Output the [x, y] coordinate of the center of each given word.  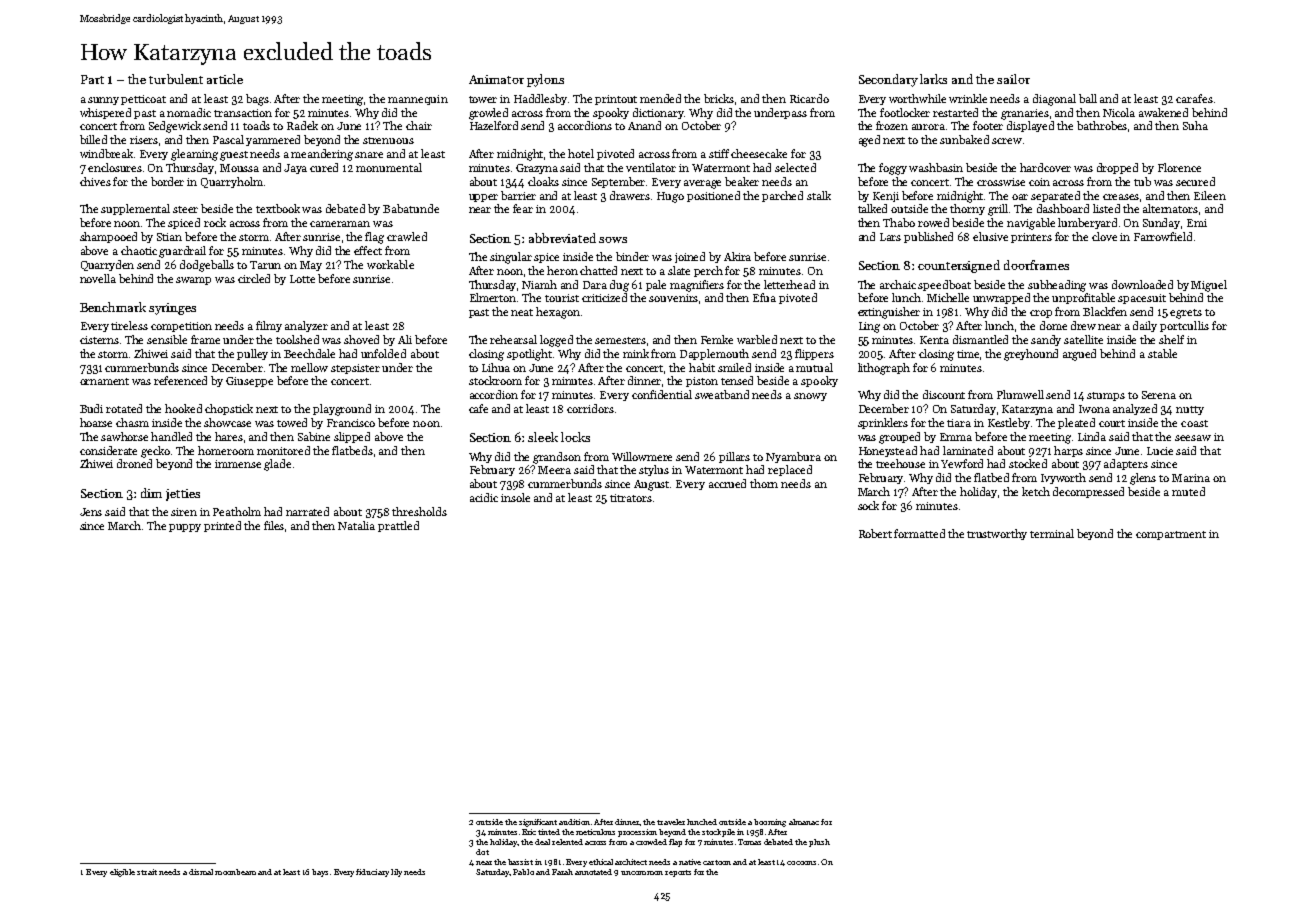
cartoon [717, 862]
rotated [124, 408]
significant [538, 823]
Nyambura [793, 457]
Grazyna [537, 169]
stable [1162, 353]
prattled [398, 526]
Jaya [295, 169]
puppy [185, 528]
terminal [1052, 533]
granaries [1025, 114]
